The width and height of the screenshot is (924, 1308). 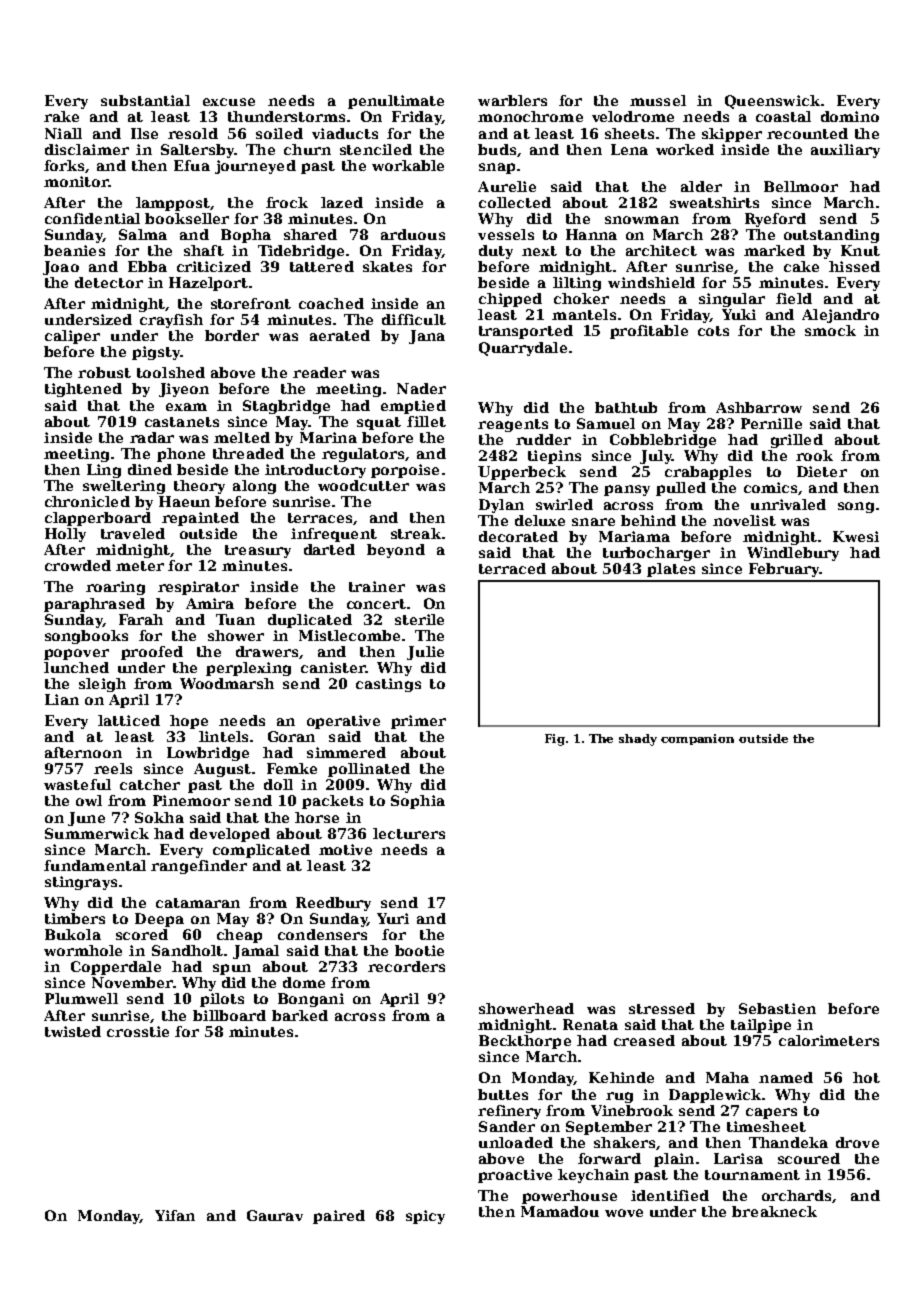 I want to click on substantial, so click(x=145, y=100).
